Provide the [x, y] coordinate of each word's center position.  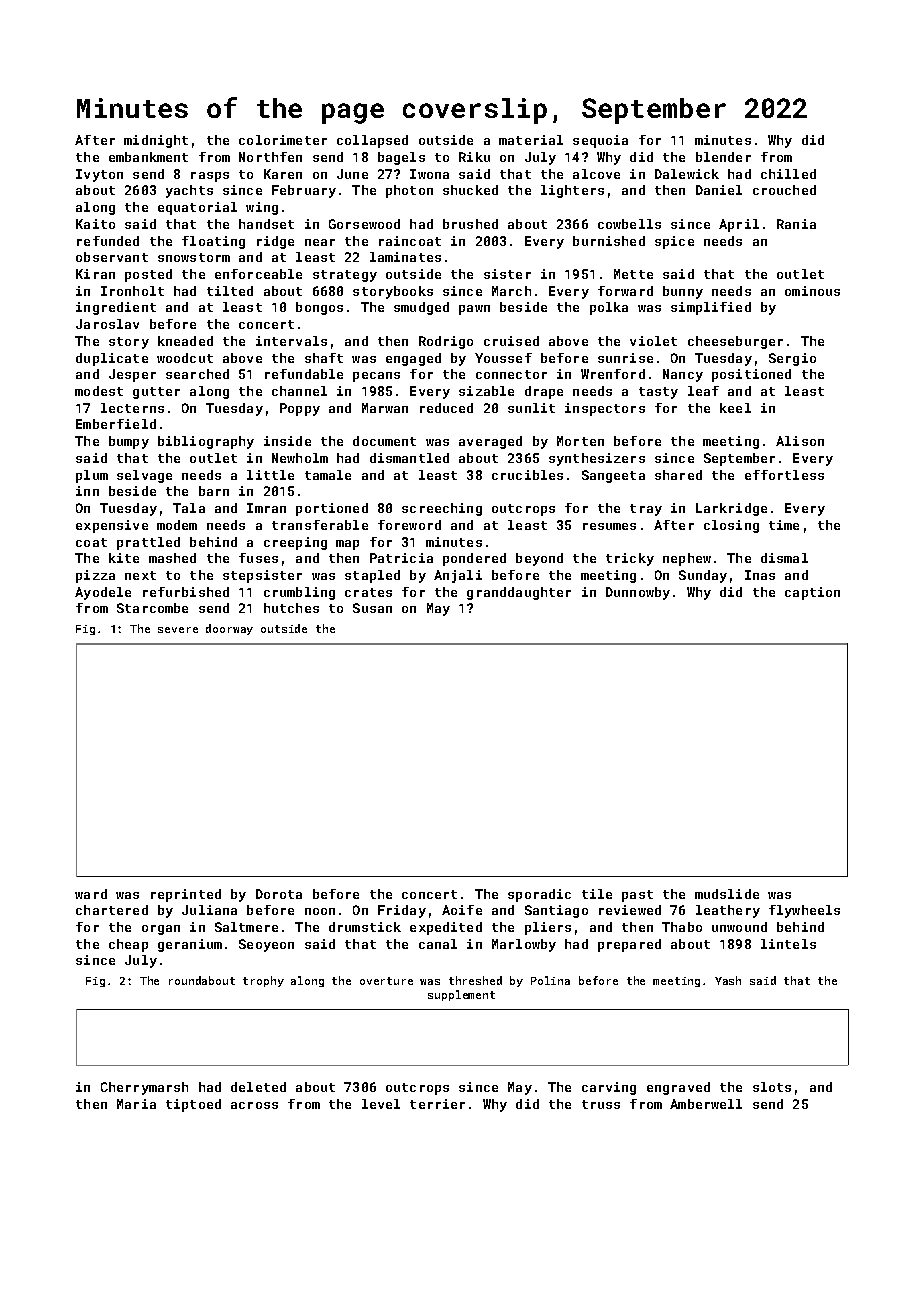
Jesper [132, 375]
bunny [683, 292]
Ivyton [99, 175]
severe [178, 630]
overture [386, 981]
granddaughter [519, 593]
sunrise [625, 358]
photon [409, 191]
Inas [760, 575]
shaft [324, 358]
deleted [258, 1087]
